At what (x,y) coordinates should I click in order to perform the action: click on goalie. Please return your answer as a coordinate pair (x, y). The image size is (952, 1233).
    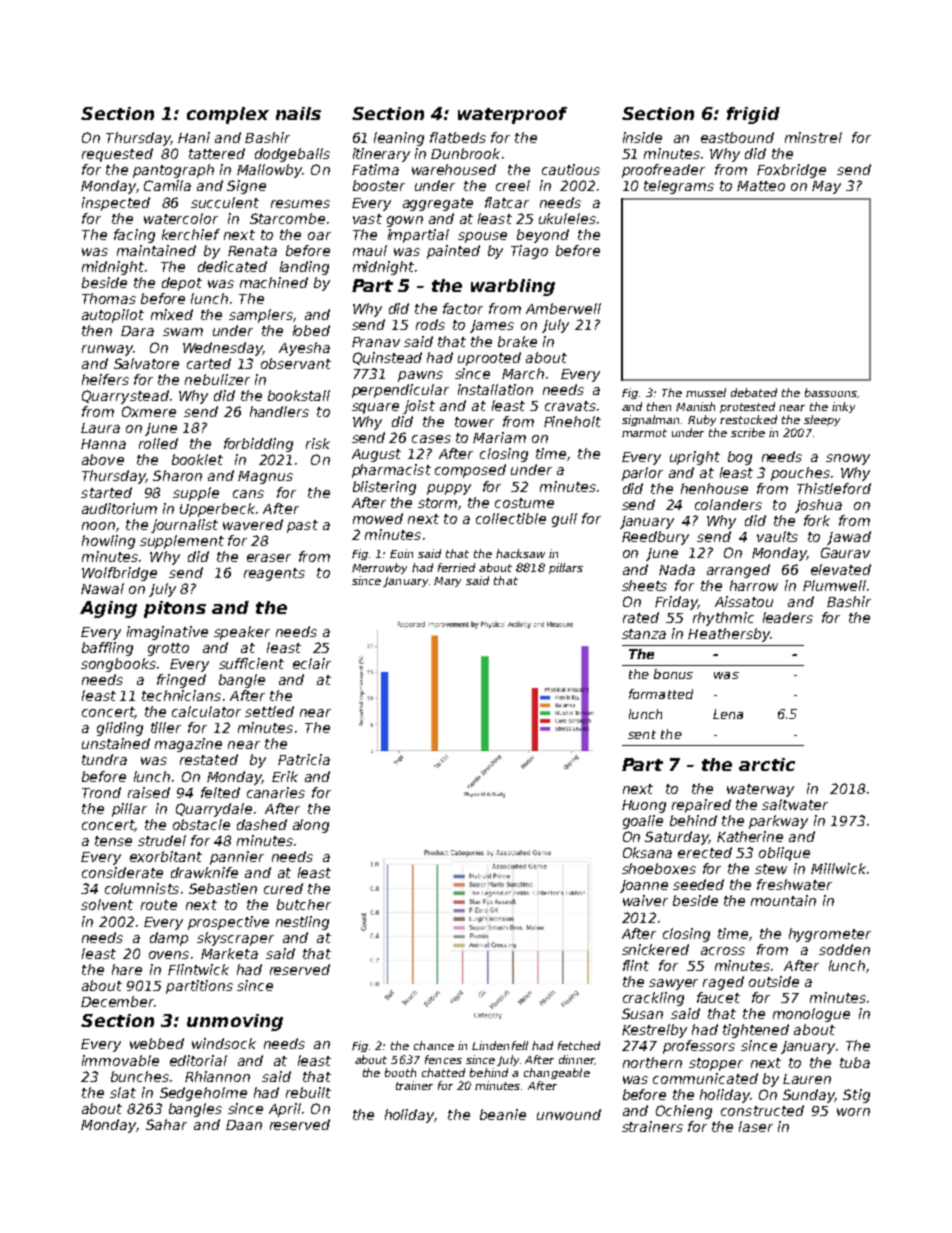
    Looking at the image, I should click on (643, 822).
